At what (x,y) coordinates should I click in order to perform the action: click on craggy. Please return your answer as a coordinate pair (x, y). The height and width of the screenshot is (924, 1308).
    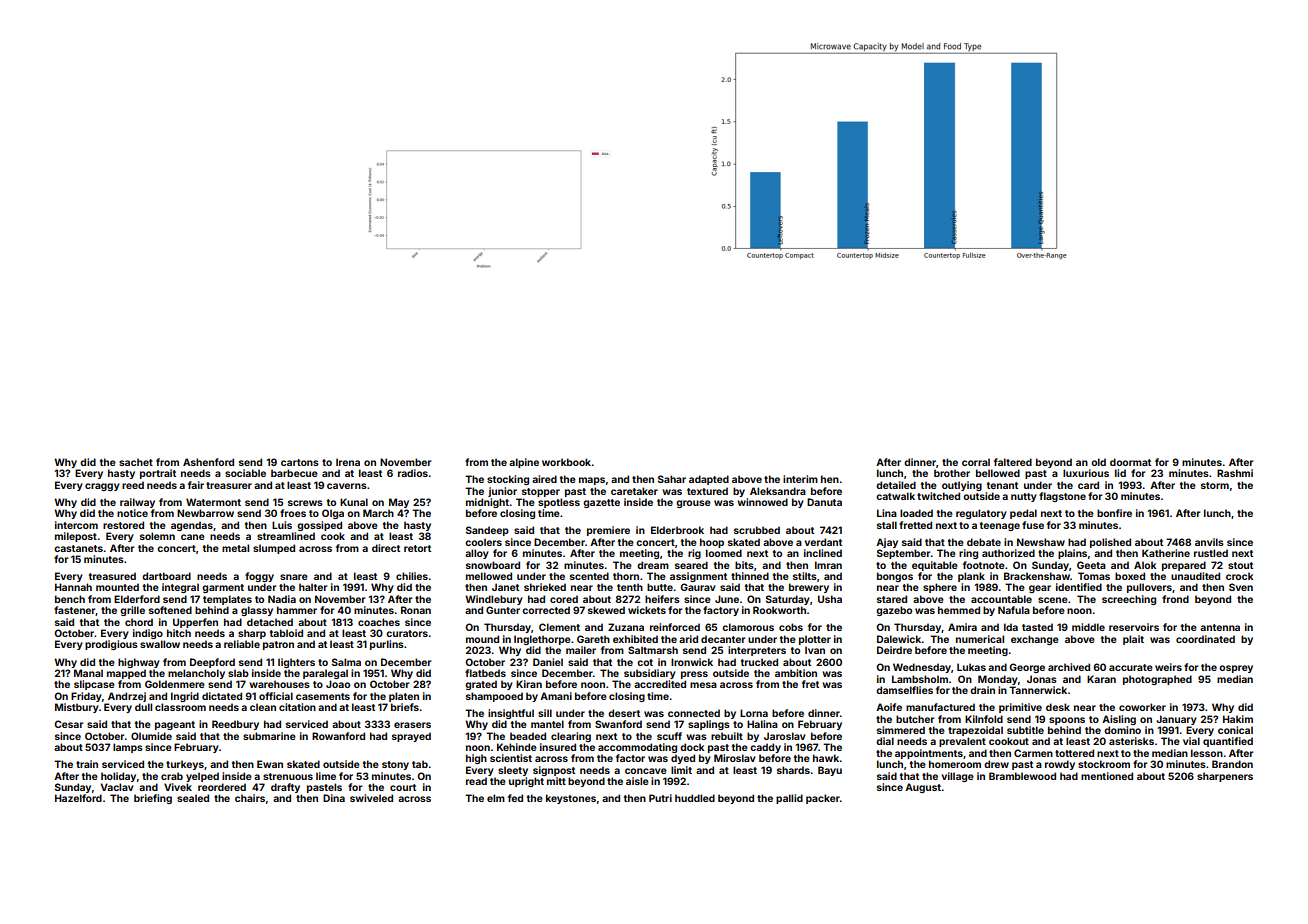
    Looking at the image, I should click on (102, 487).
